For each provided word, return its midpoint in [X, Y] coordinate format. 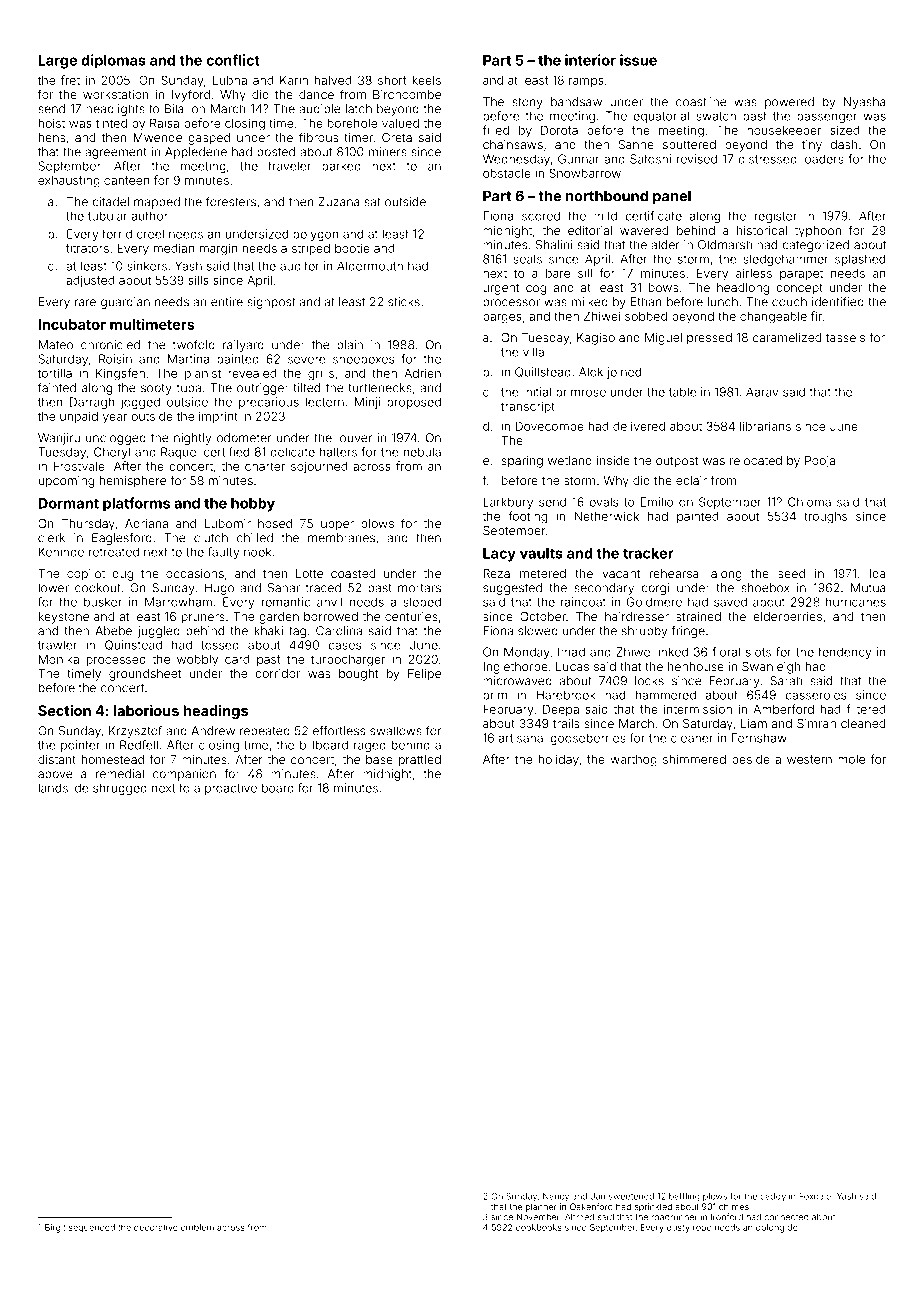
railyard [243, 346]
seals [527, 259]
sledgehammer [785, 260]
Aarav [762, 392]
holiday [559, 760]
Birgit [55, 1228]
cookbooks [539, 1227]
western [809, 759]
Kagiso [596, 339]
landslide [64, 788]
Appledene [196, 153]
